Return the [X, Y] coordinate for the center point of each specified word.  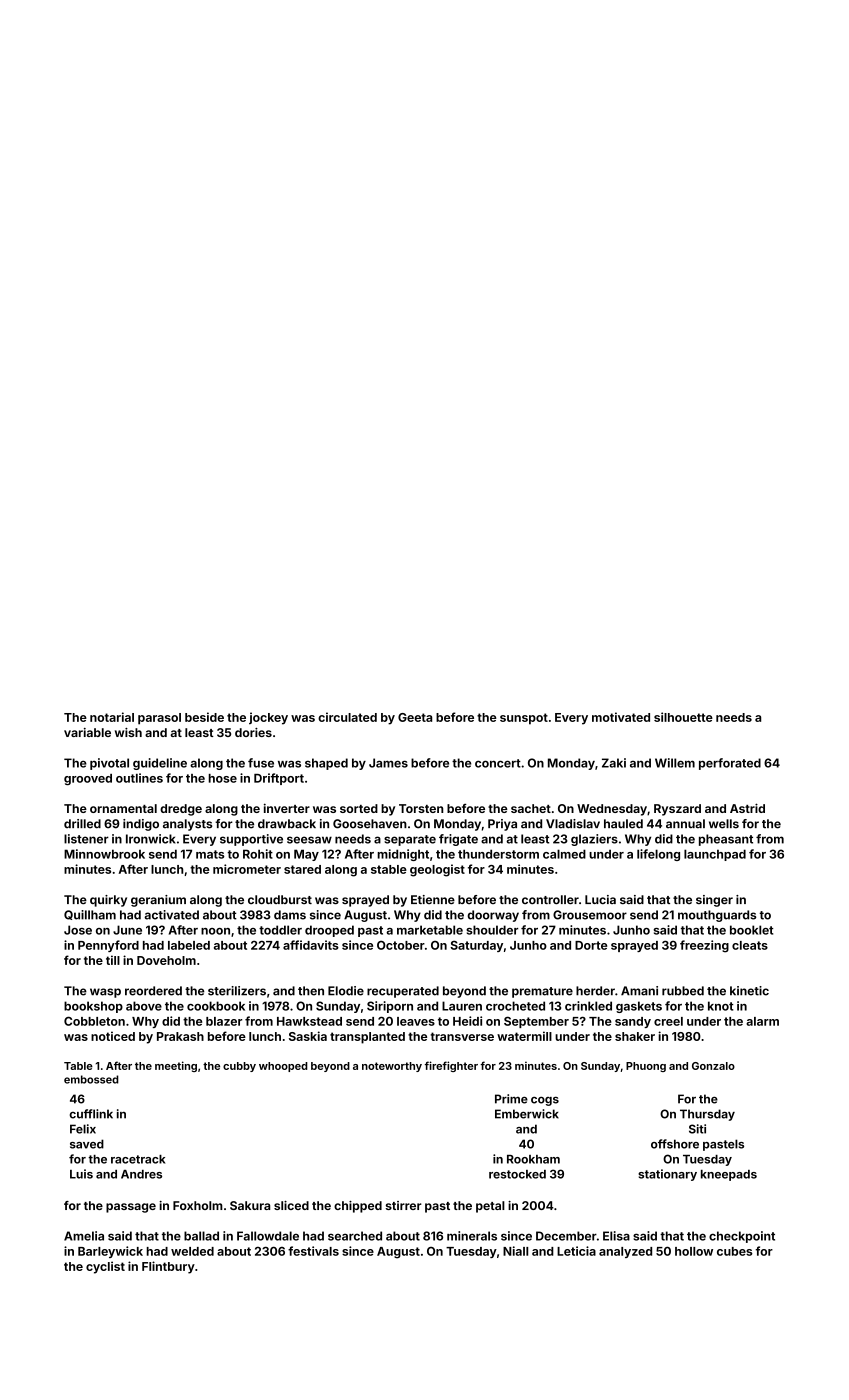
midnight [403, 855]
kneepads [729, 1175]
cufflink [91, 1114]
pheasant [726, 840]
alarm [762, 1021]
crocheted [515, 1006]
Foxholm [198, 1205]
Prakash [180, 1036]
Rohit [258, 854]
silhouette [683, 717]
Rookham [533, 1159]
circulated [347, 717]
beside [204, 717]
